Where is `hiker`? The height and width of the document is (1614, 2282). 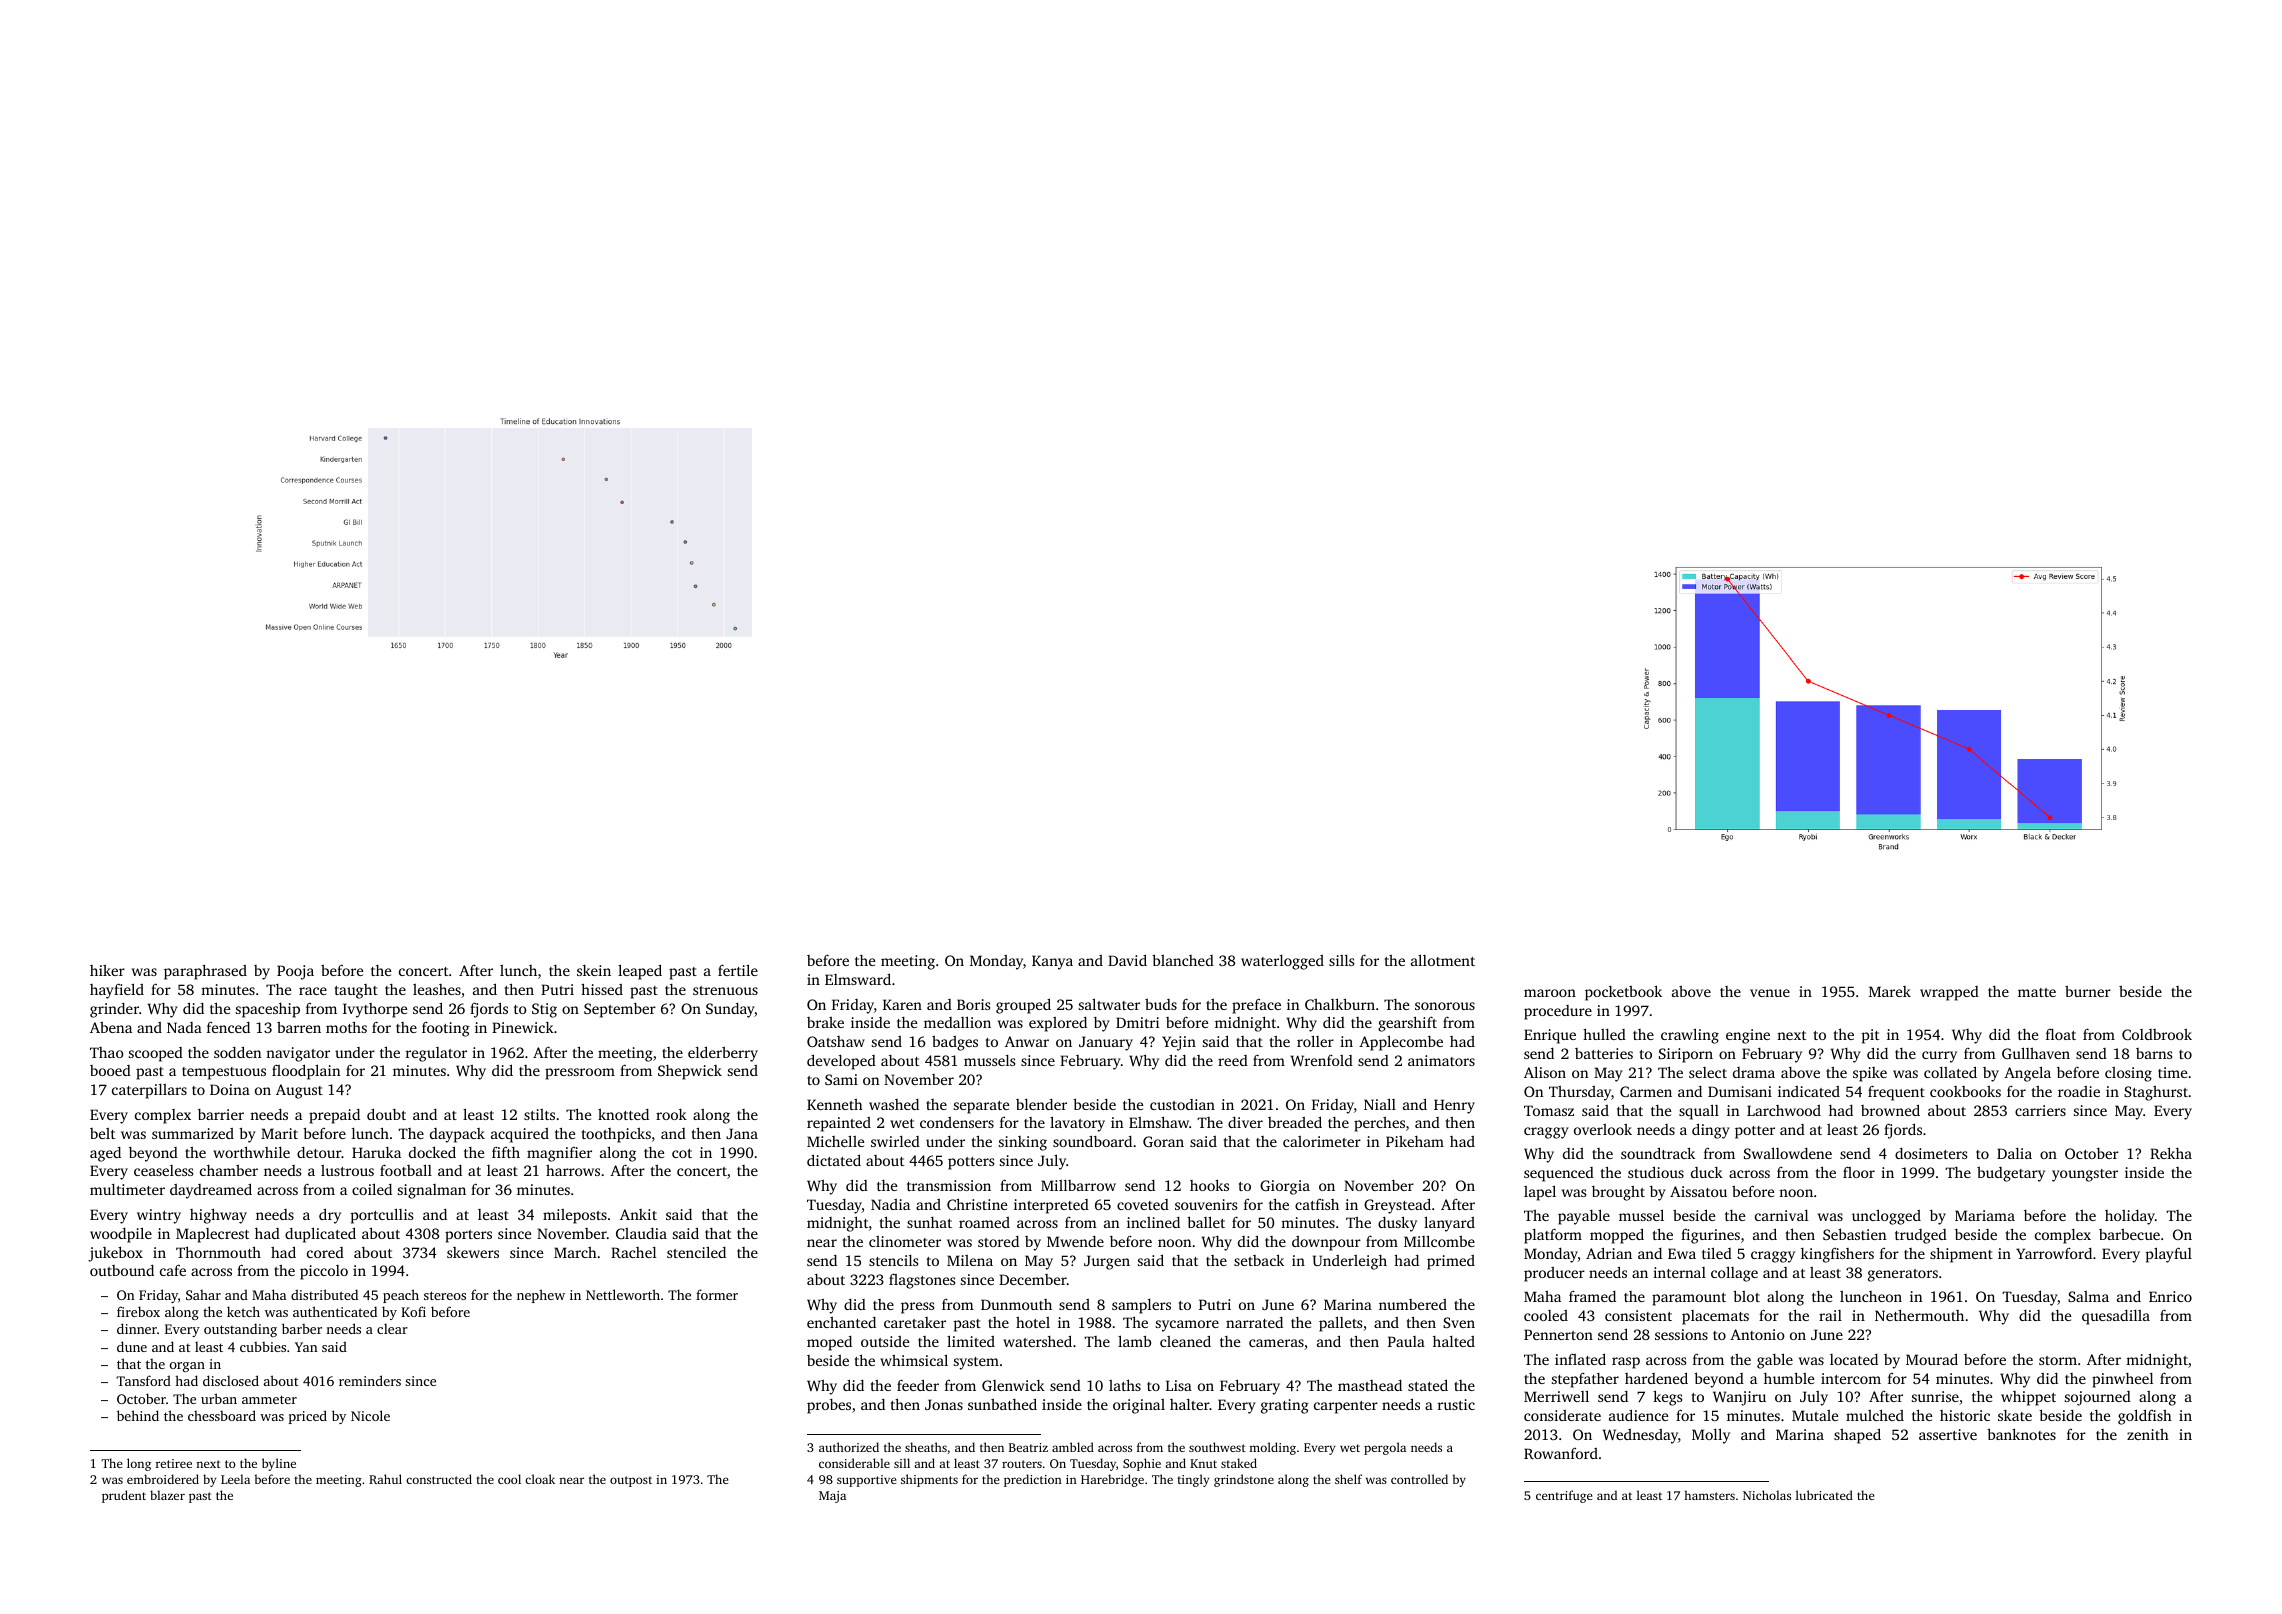 hiker is located at coordinates (107, 970).
